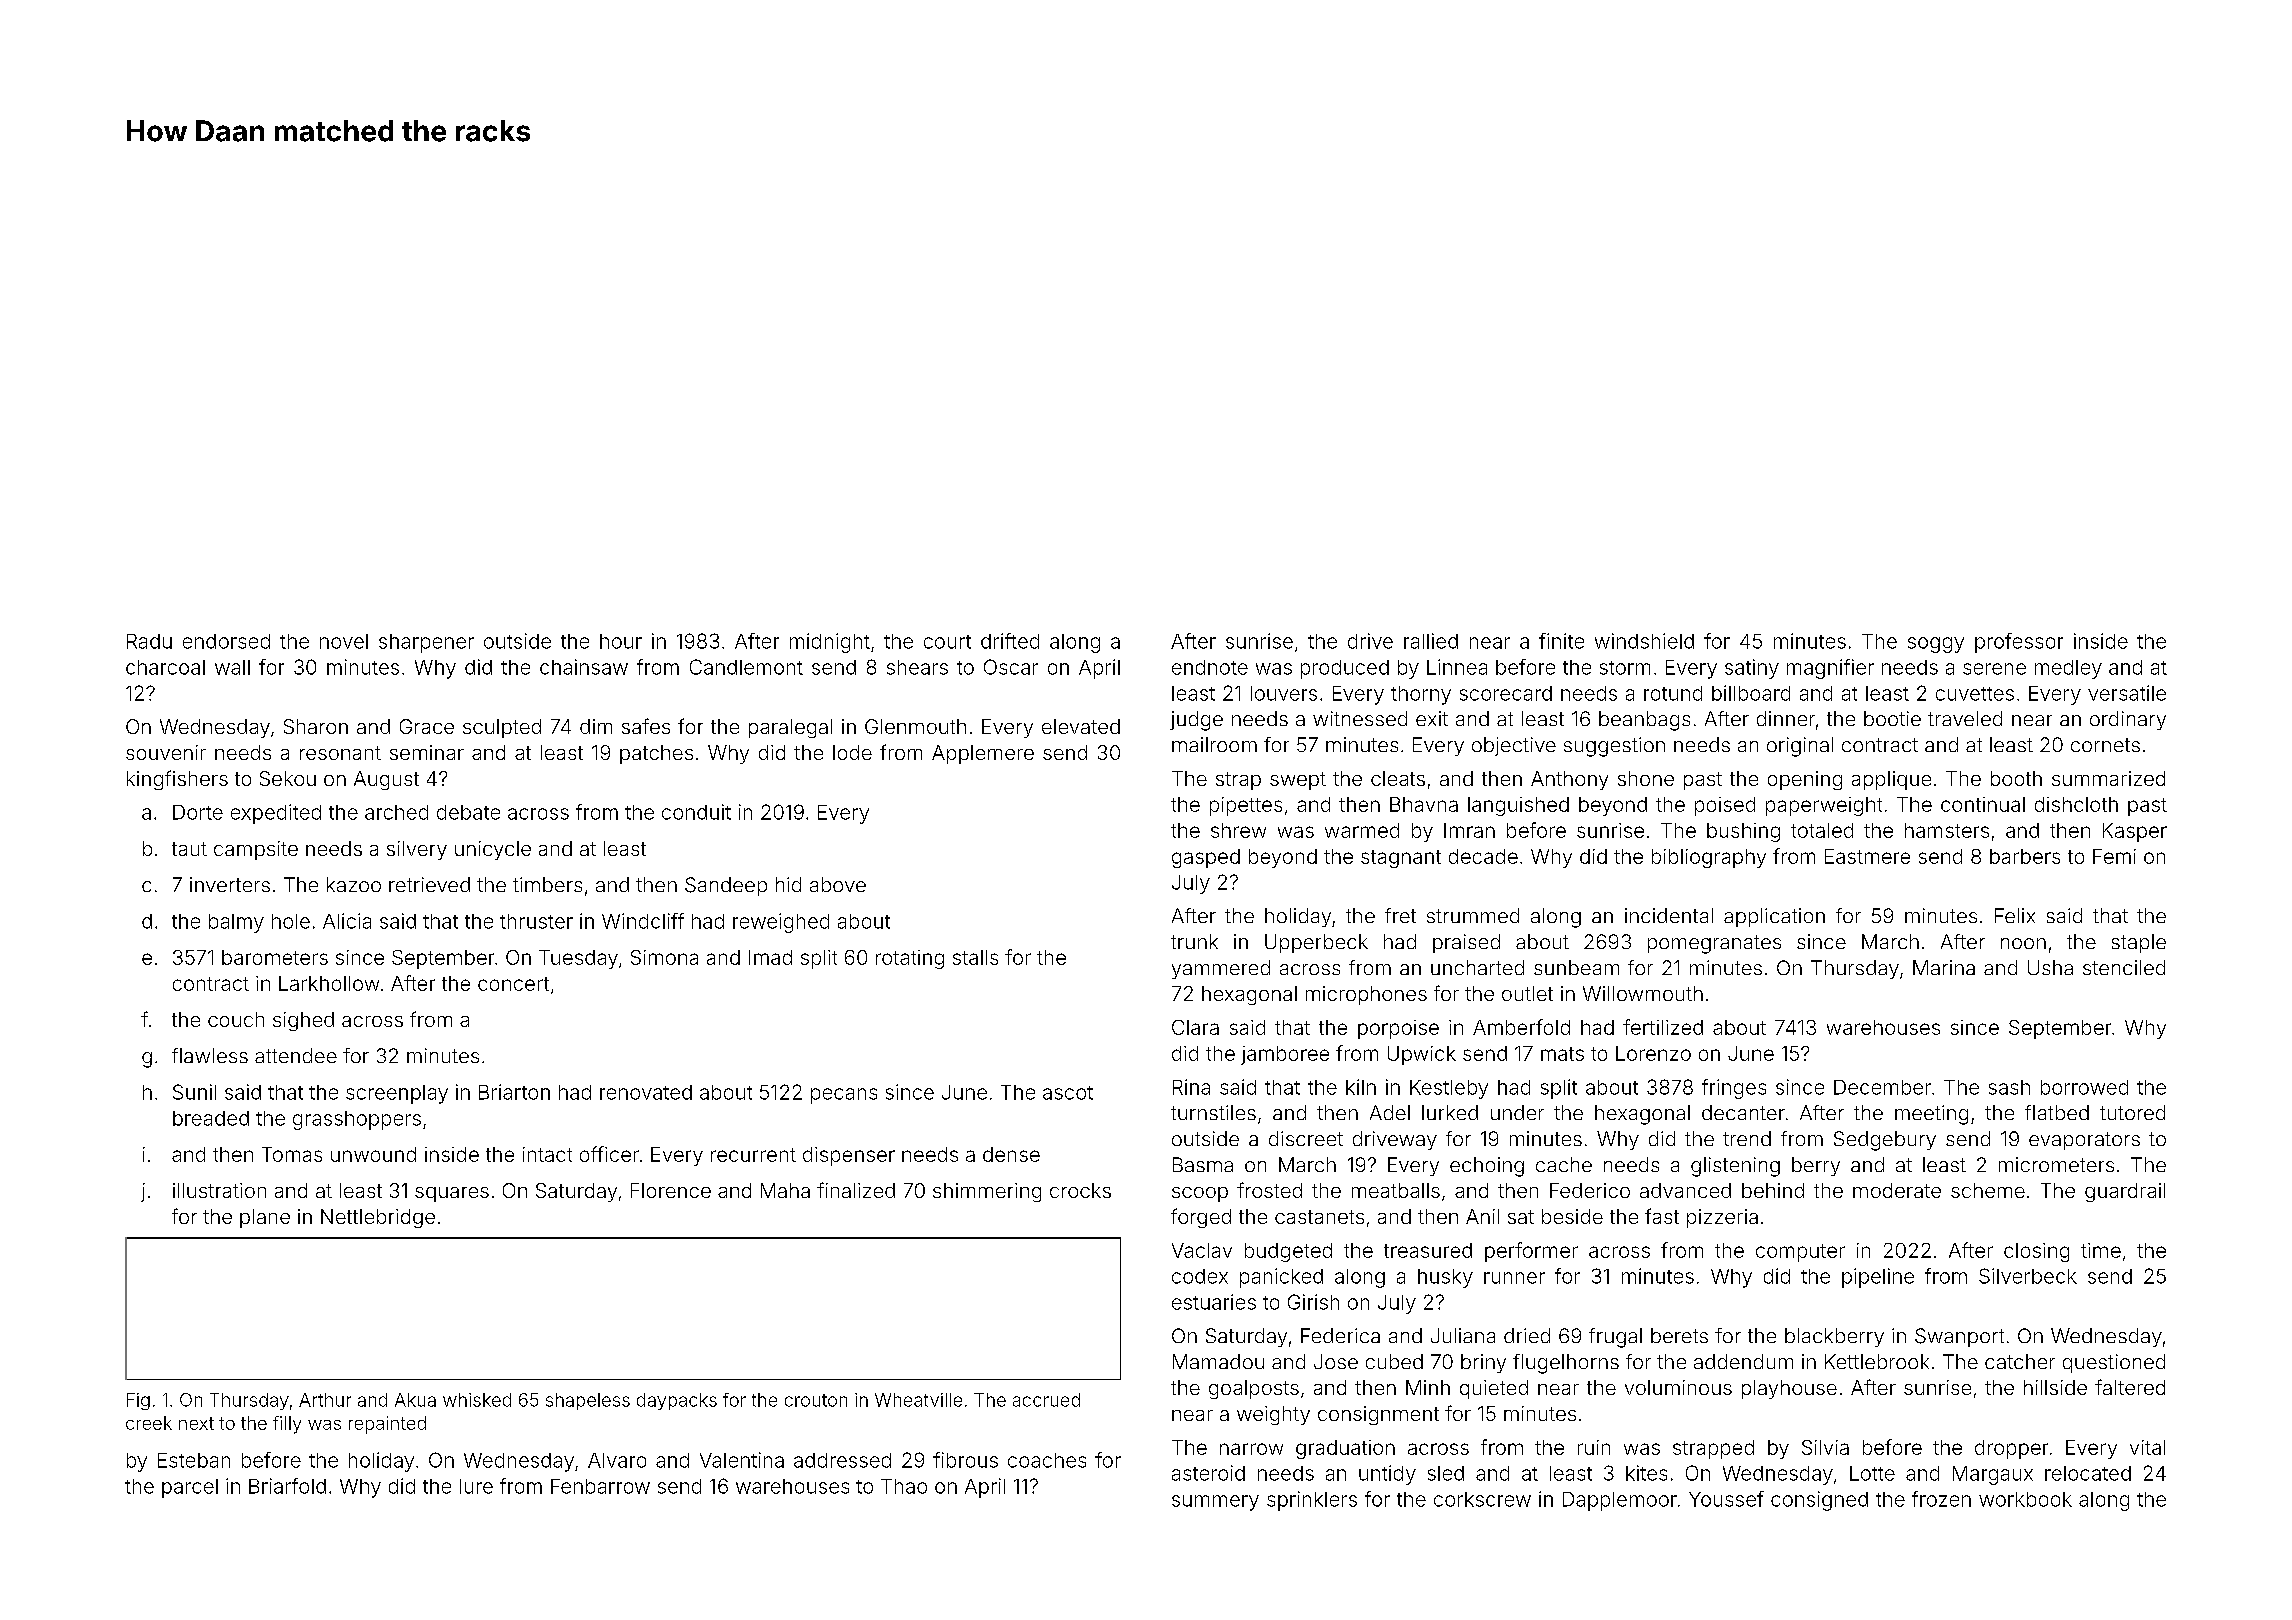  What do you see at coordinates (1564, 1164) in the image?
I see `cache` at bounding box center [1564, 1164].
